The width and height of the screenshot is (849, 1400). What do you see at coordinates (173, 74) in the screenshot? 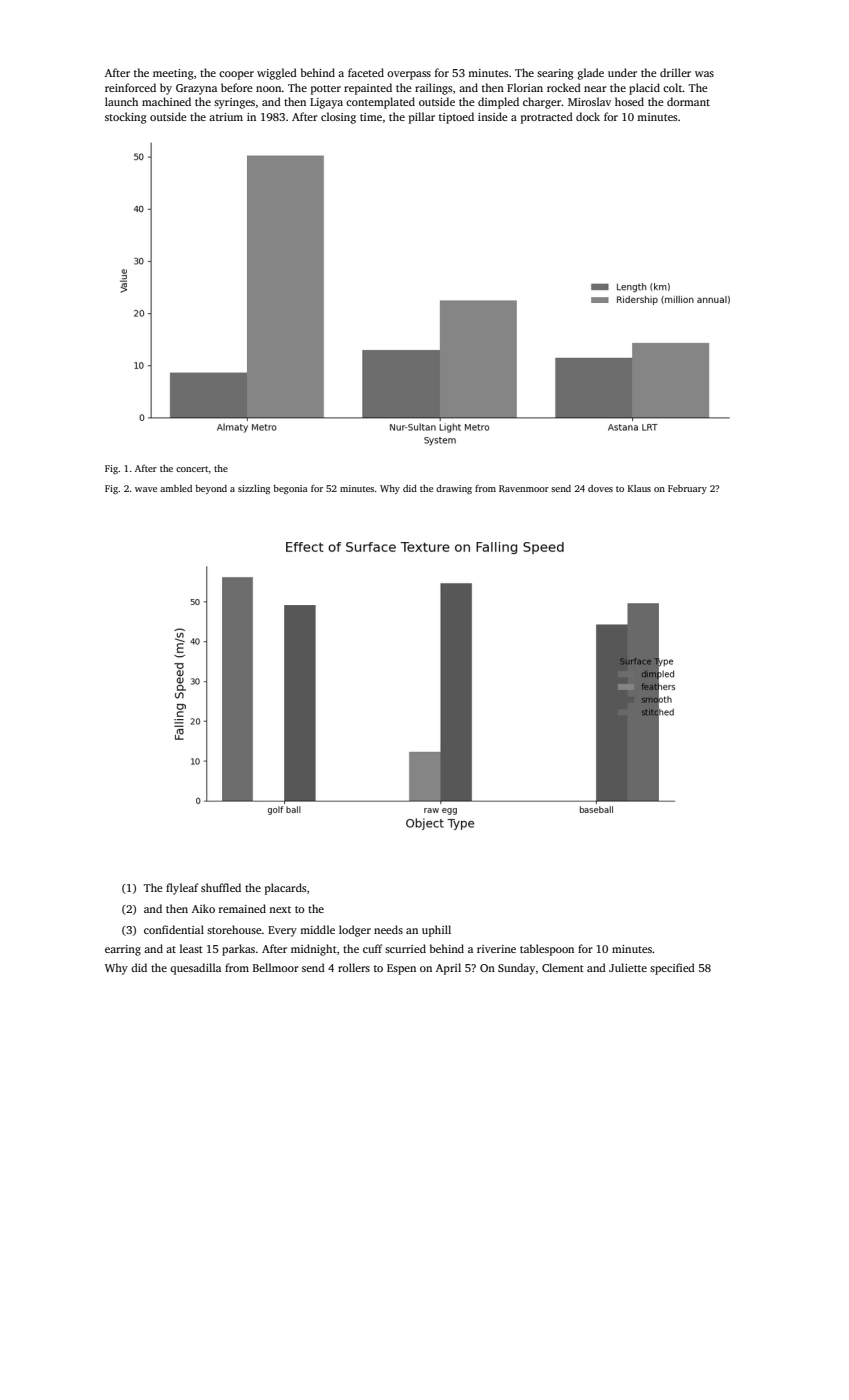
I see `meeting` at bounding box center [173, 74].
